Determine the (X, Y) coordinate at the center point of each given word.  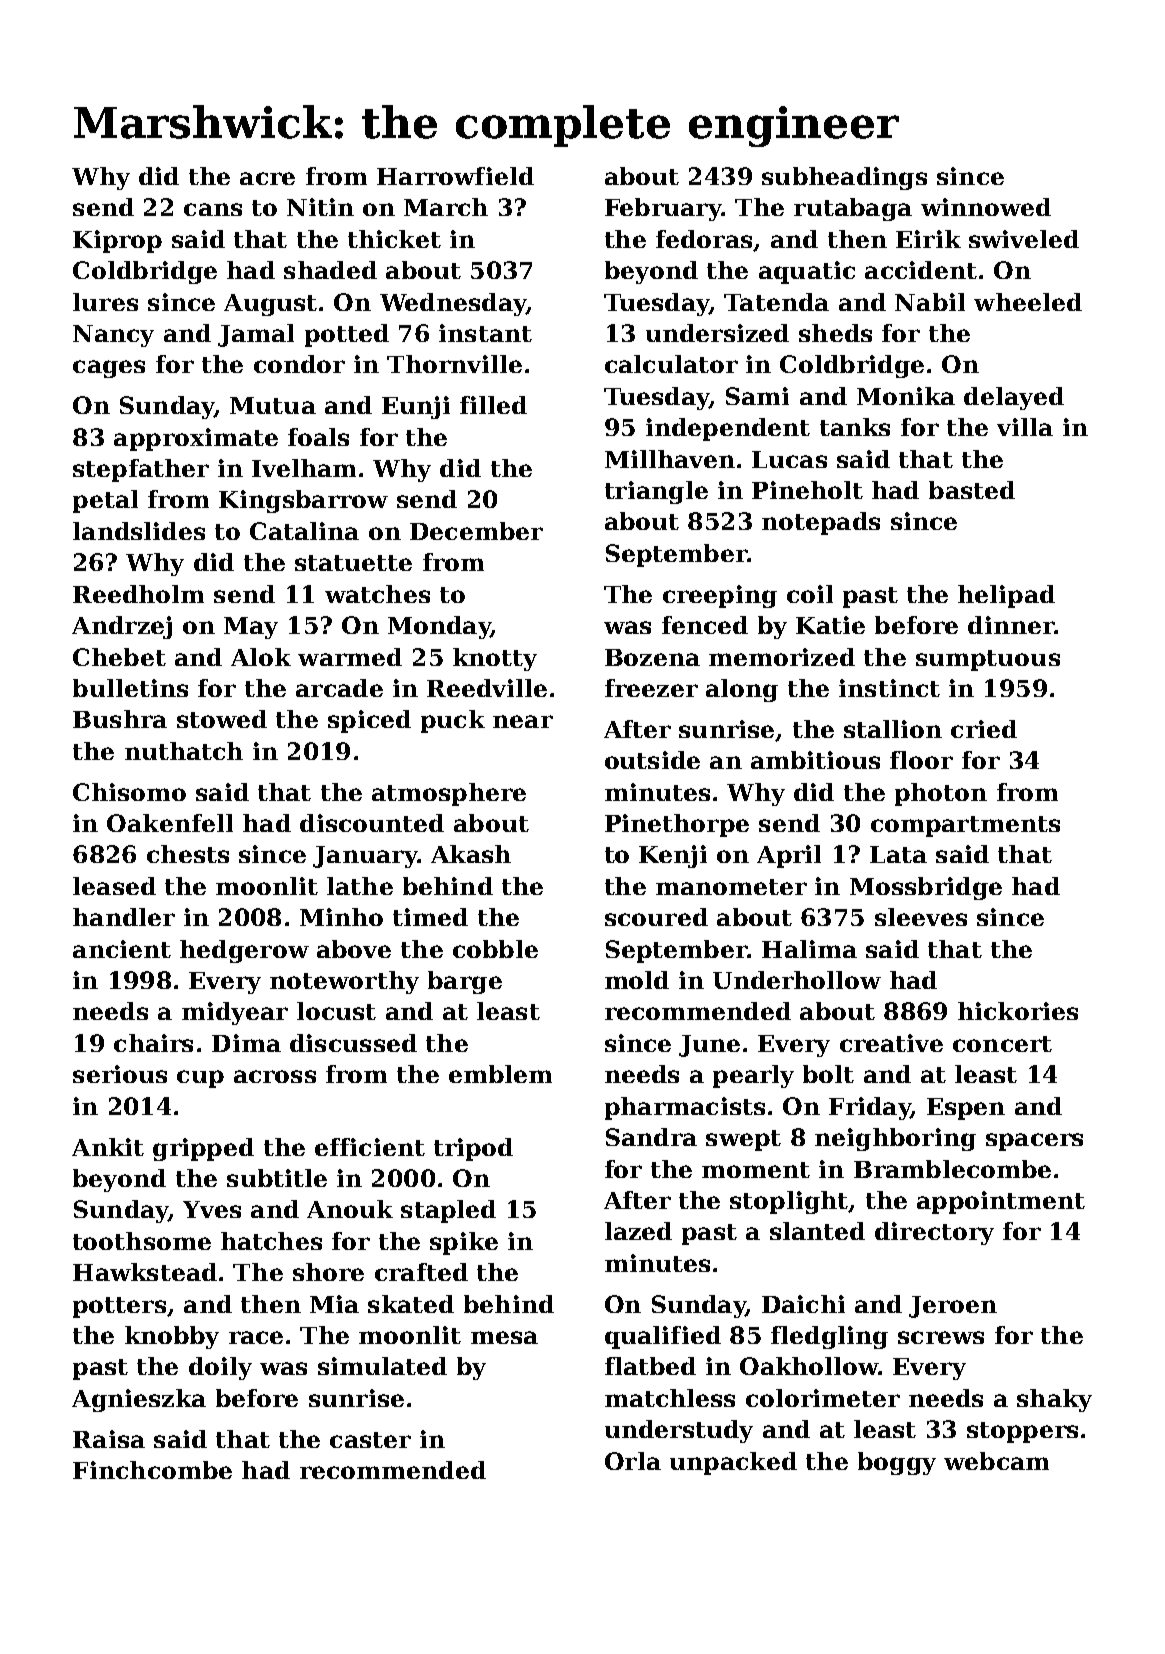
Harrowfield (455, 176)
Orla (633, 1461)
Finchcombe (152, 1470)
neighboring (895, 1139)
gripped (203, 1149)
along (742, 690)
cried (984, 729)
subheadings (844, 178)
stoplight (789, 1202)
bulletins (130, 688)
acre (267, 178)
